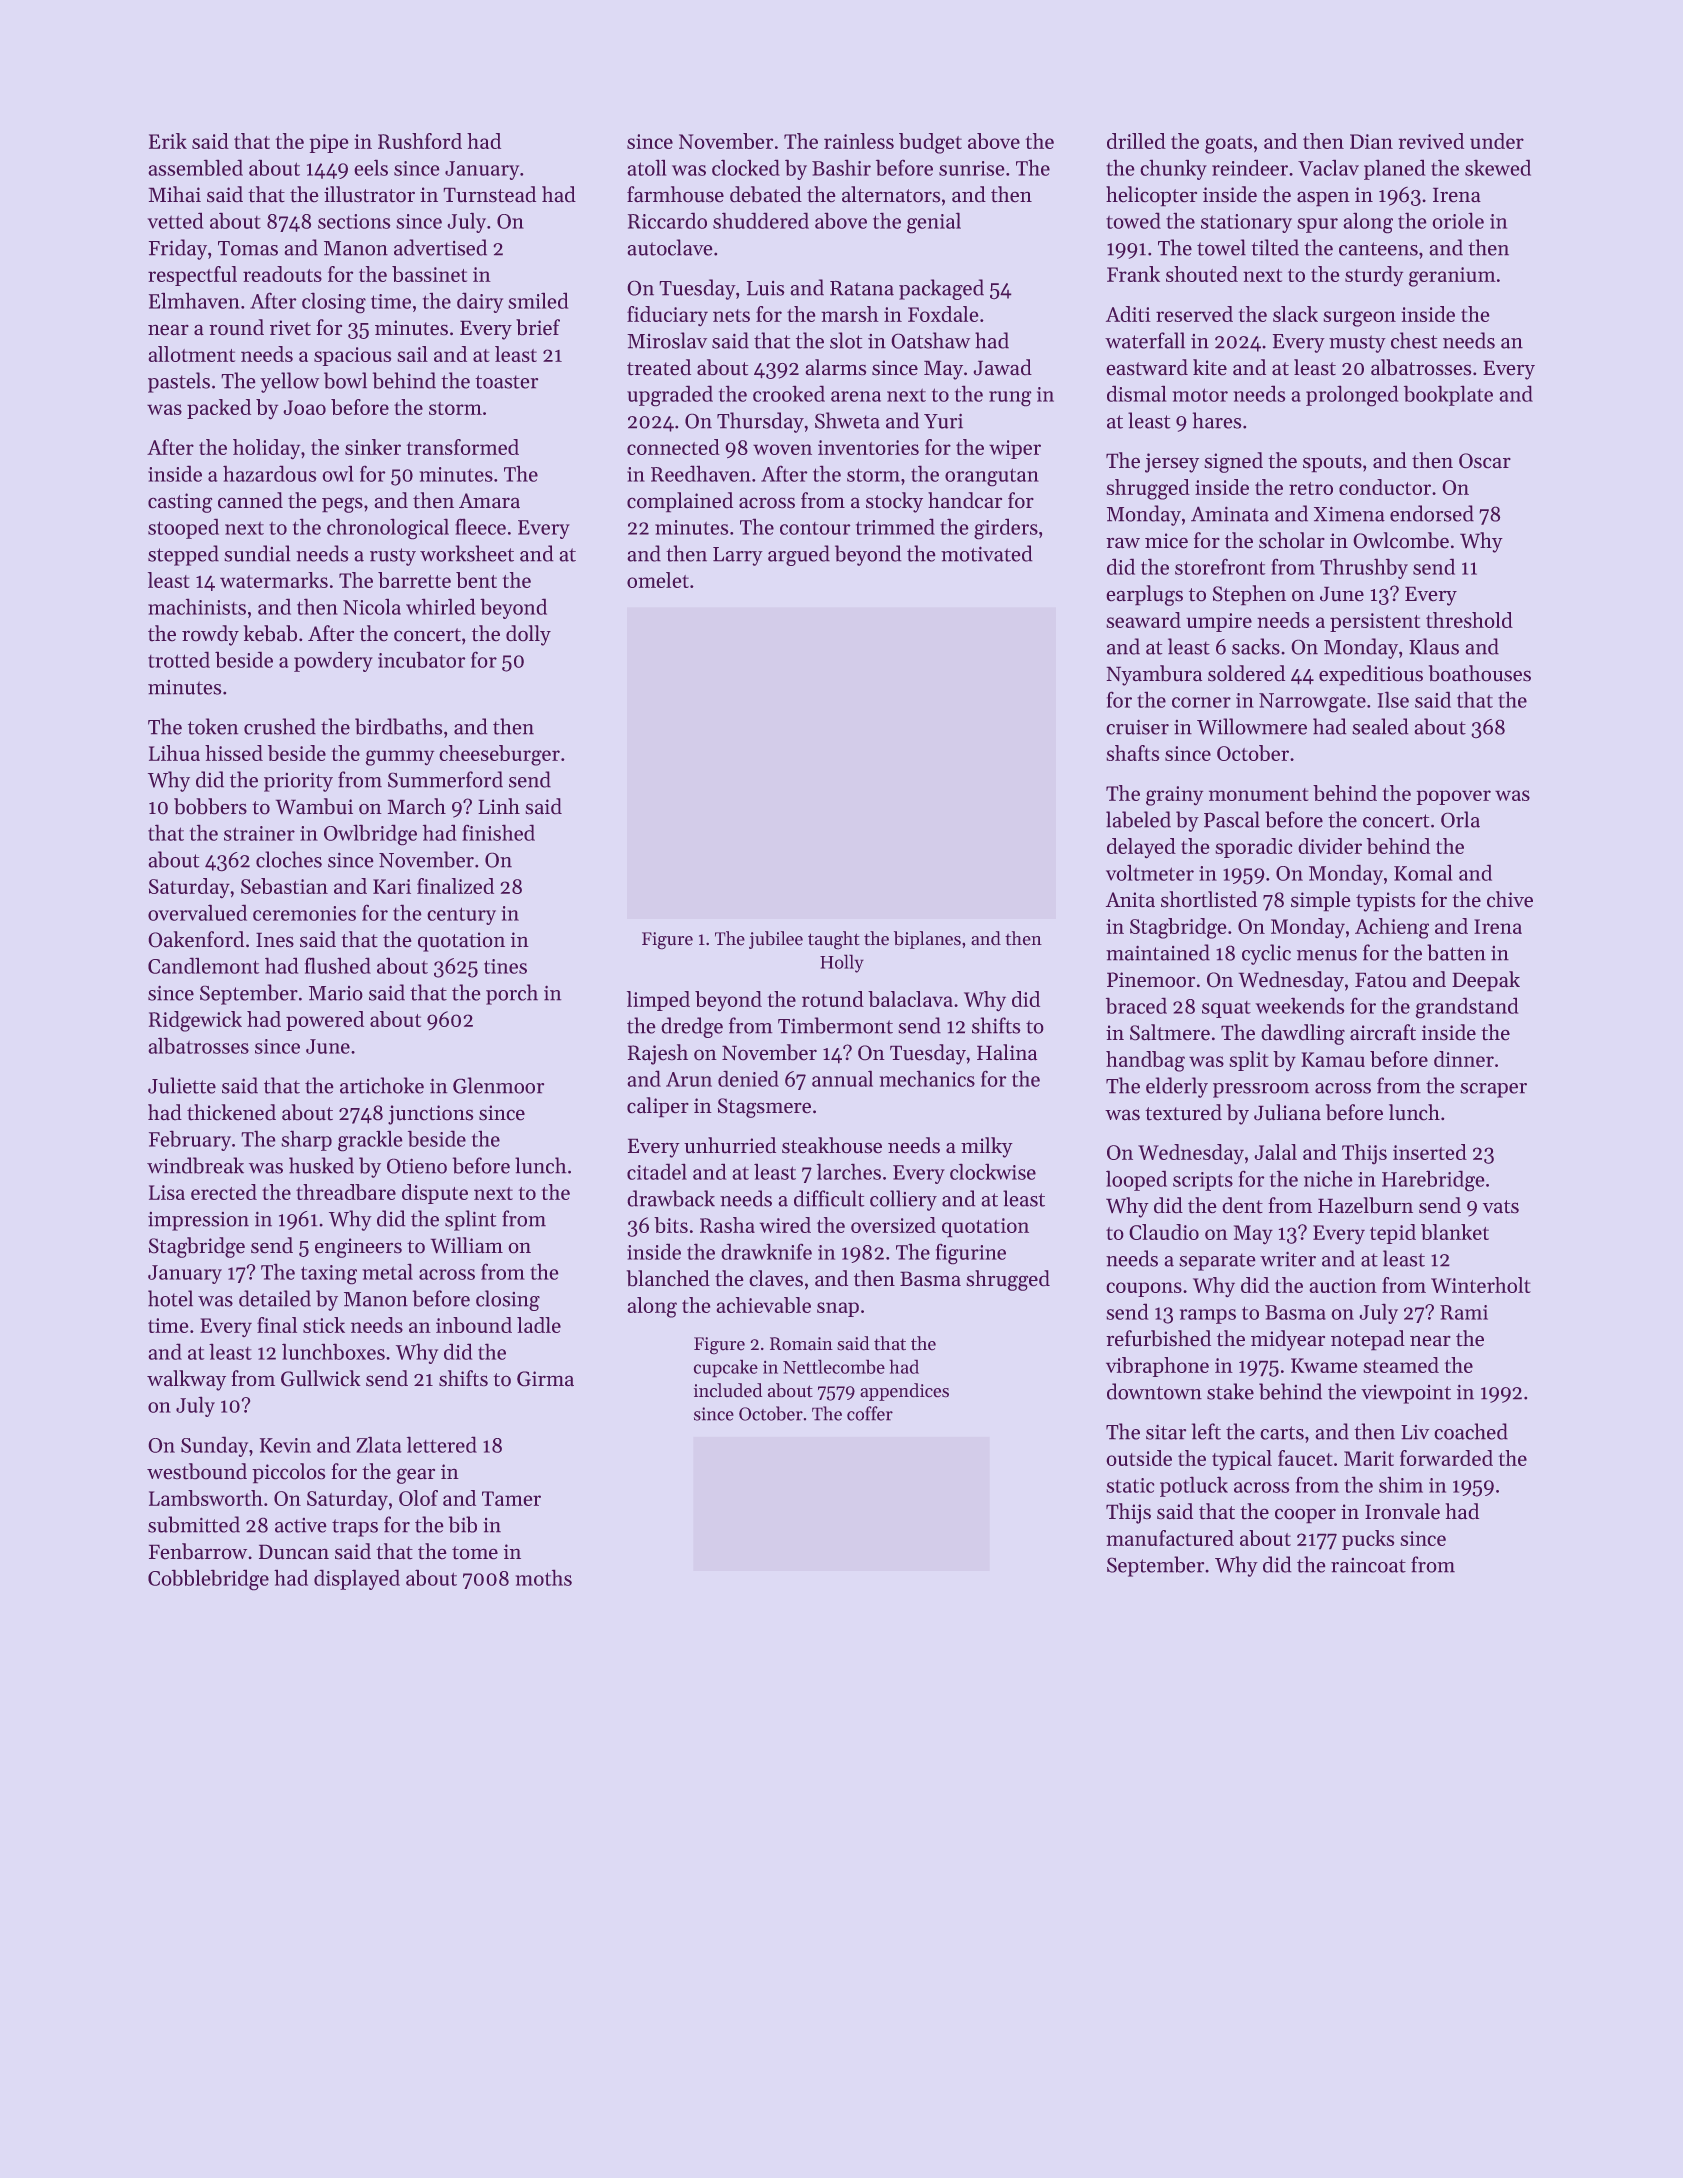 This document has height=2178, width=1683. What do you see at coordinates (730, 1145) in the document?
I see `unhurried` at bounding box center [730, 1145].
